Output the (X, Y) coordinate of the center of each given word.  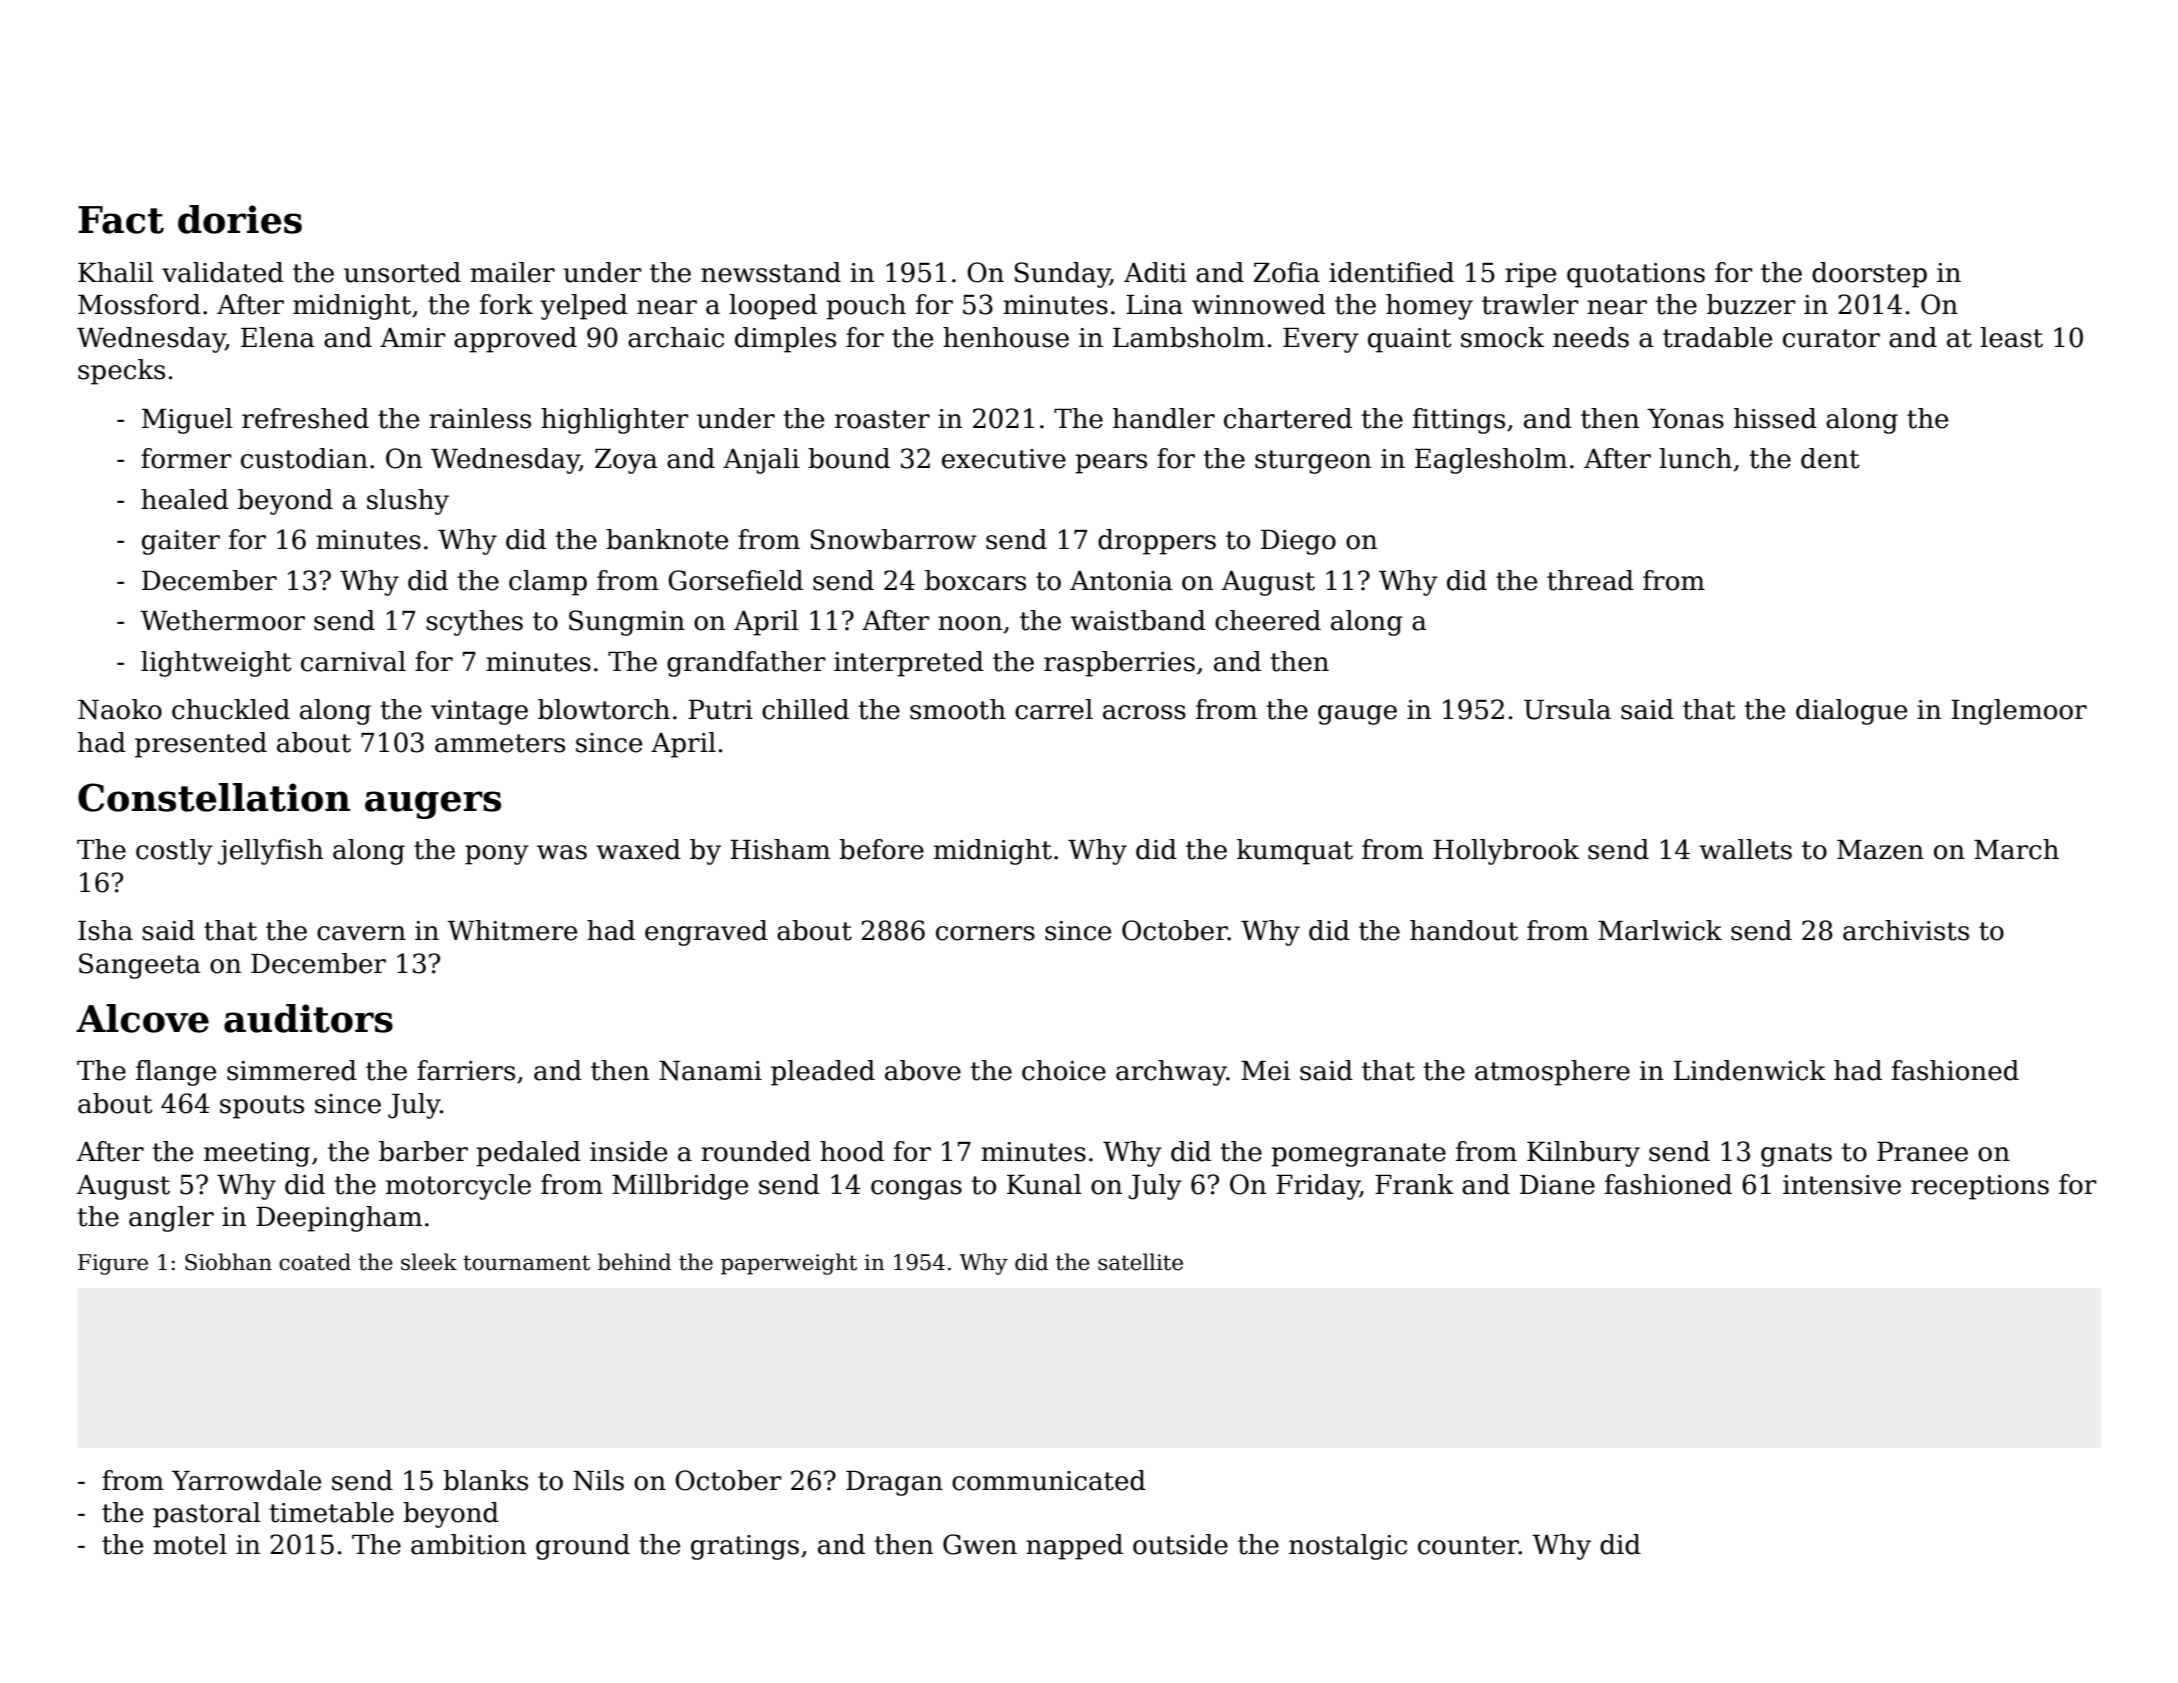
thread (1590, 580)
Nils (598, 1480)
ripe (1530, 275)
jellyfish (270, 852)
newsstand (771, 272)
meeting (257, 1154)
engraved (706, 933)
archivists (1906, 930)
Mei (1265, 1071)
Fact (121, 220)
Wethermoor (222, 620)
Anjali (761, 461)
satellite (1140, 1262)
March (2016, 849)
